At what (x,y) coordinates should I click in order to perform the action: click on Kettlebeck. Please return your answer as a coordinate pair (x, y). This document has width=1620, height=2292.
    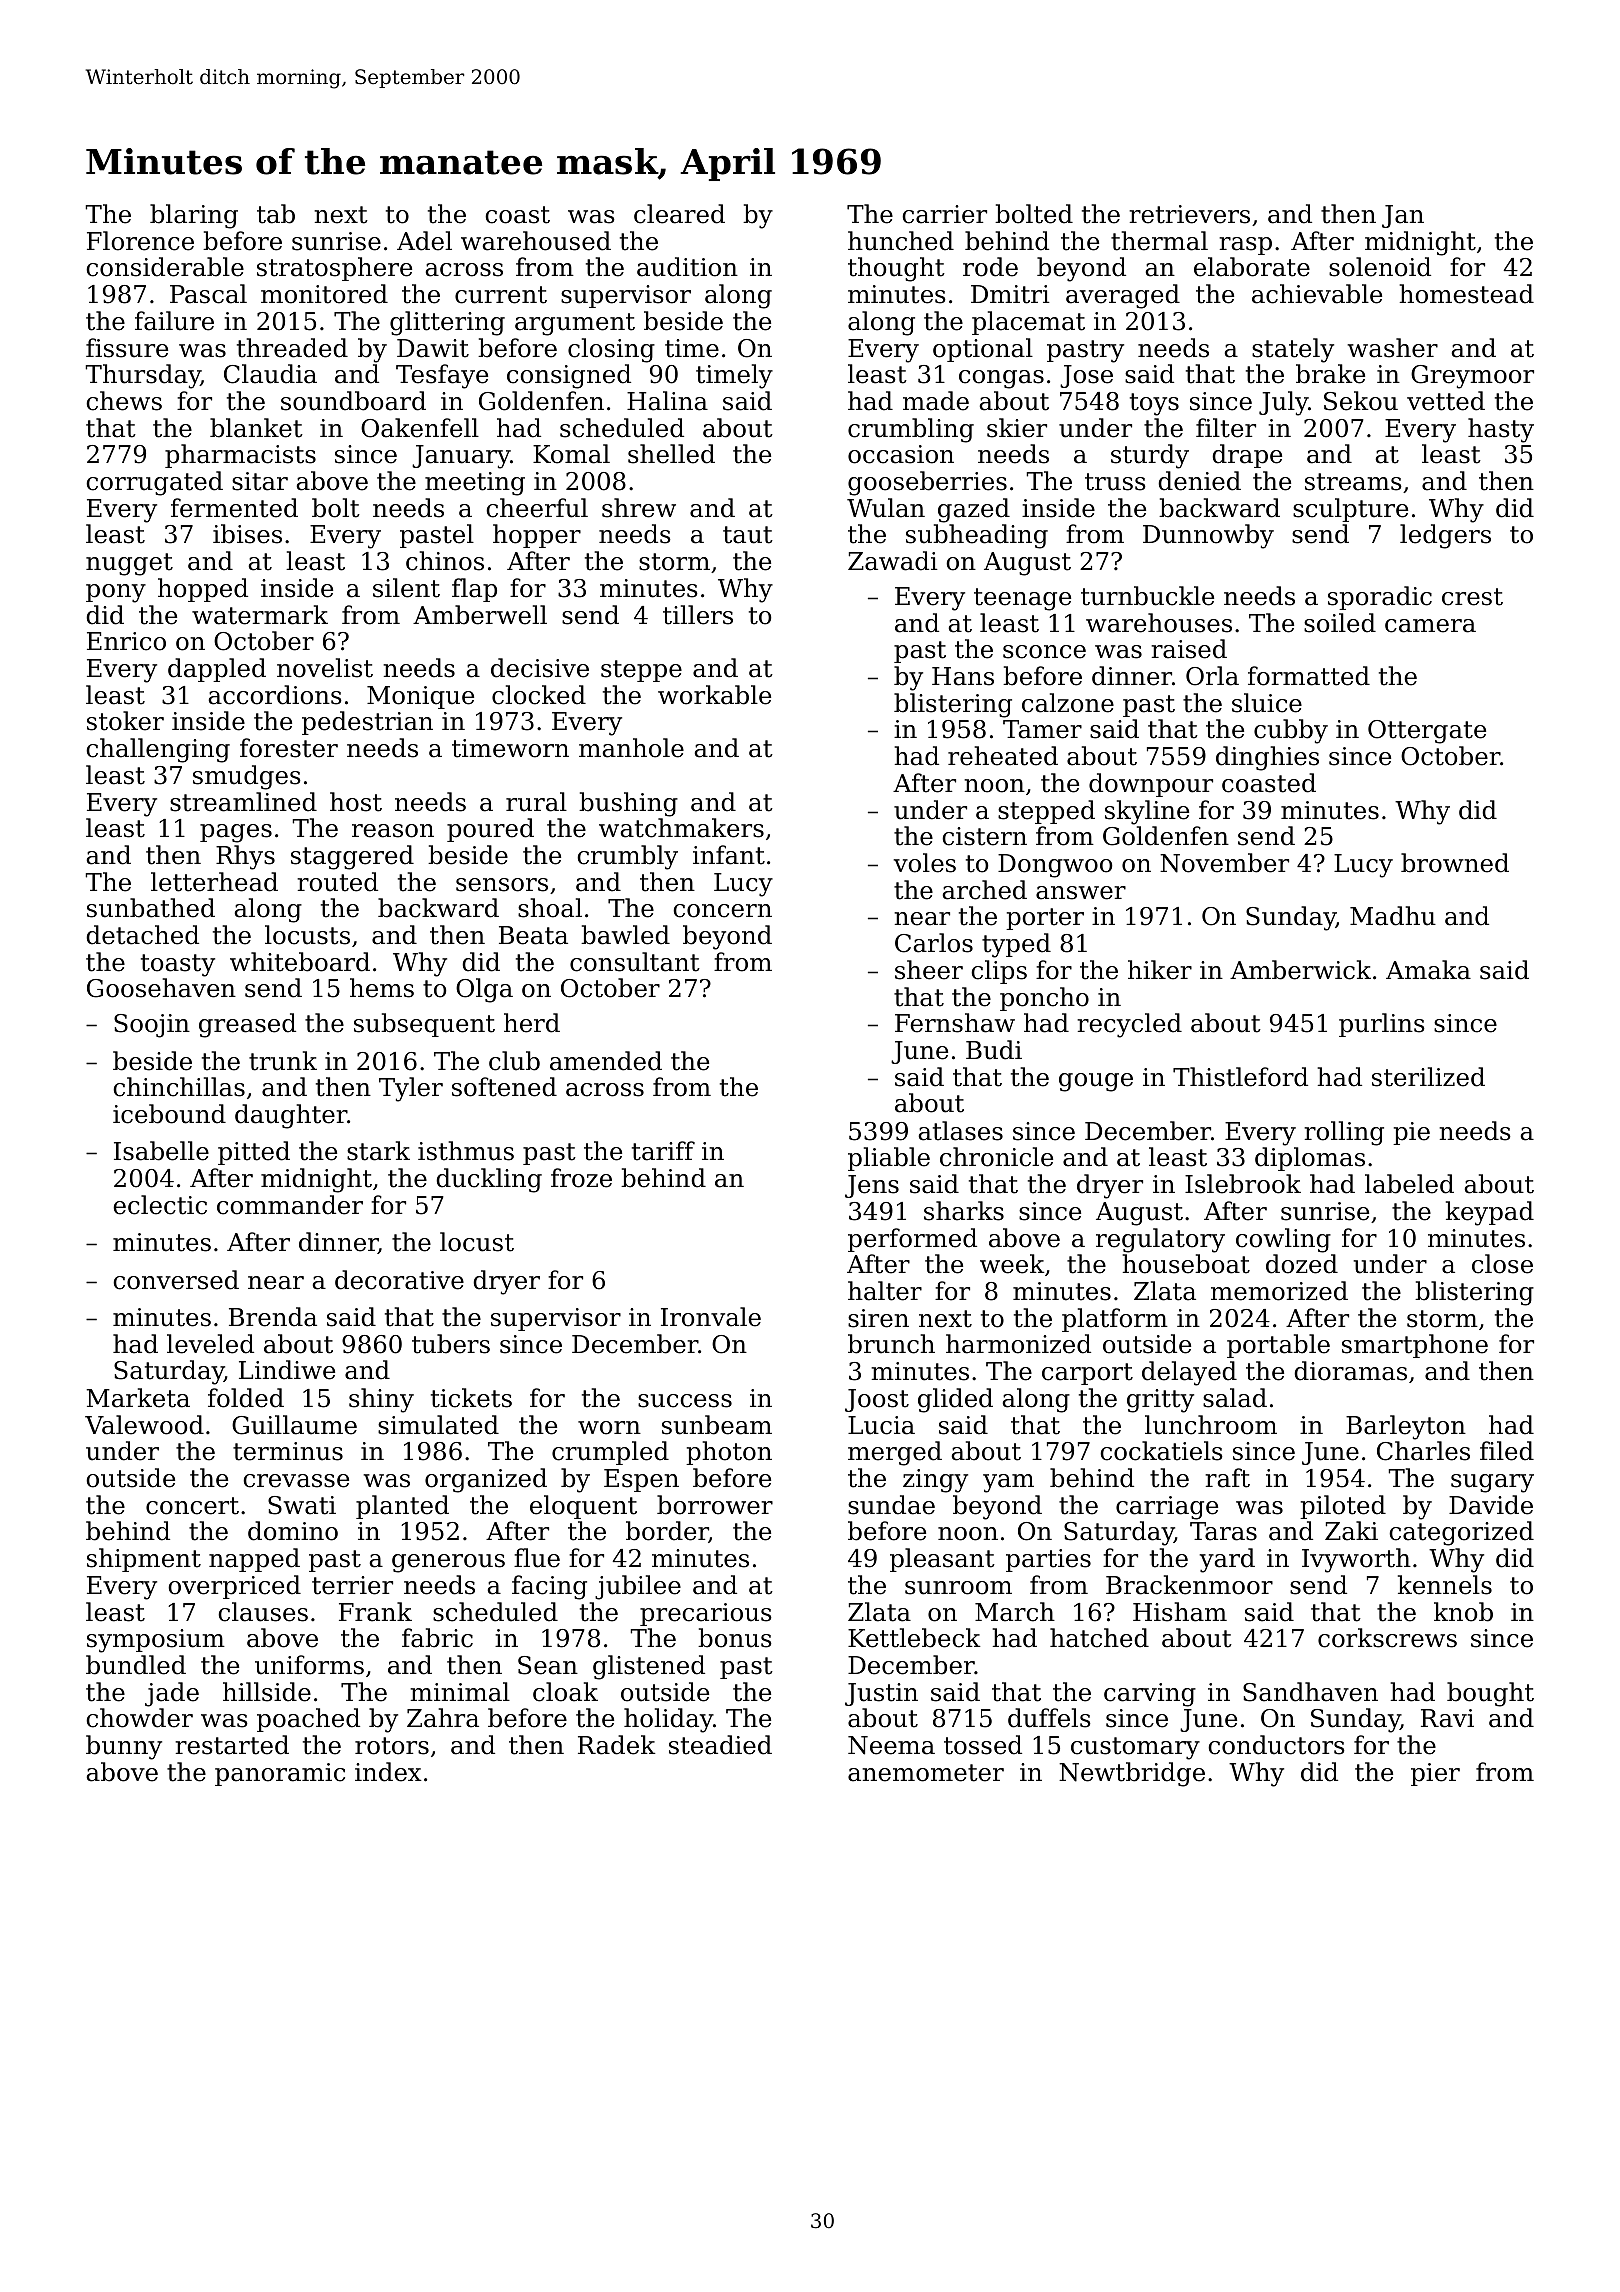
    Looking at the image, I should click on (914, 1638).
